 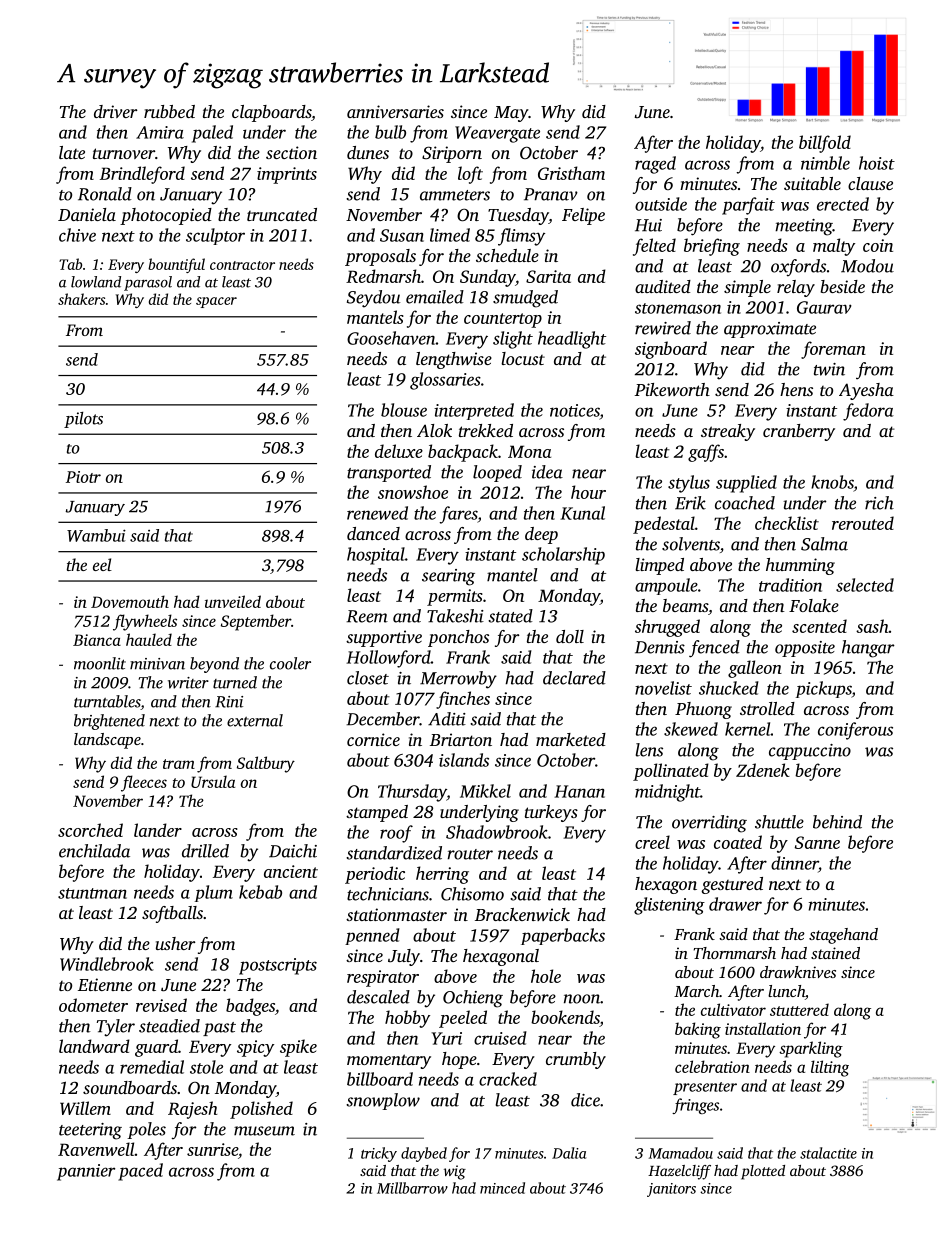 I want to click on late, so click(x=72, y=152).
